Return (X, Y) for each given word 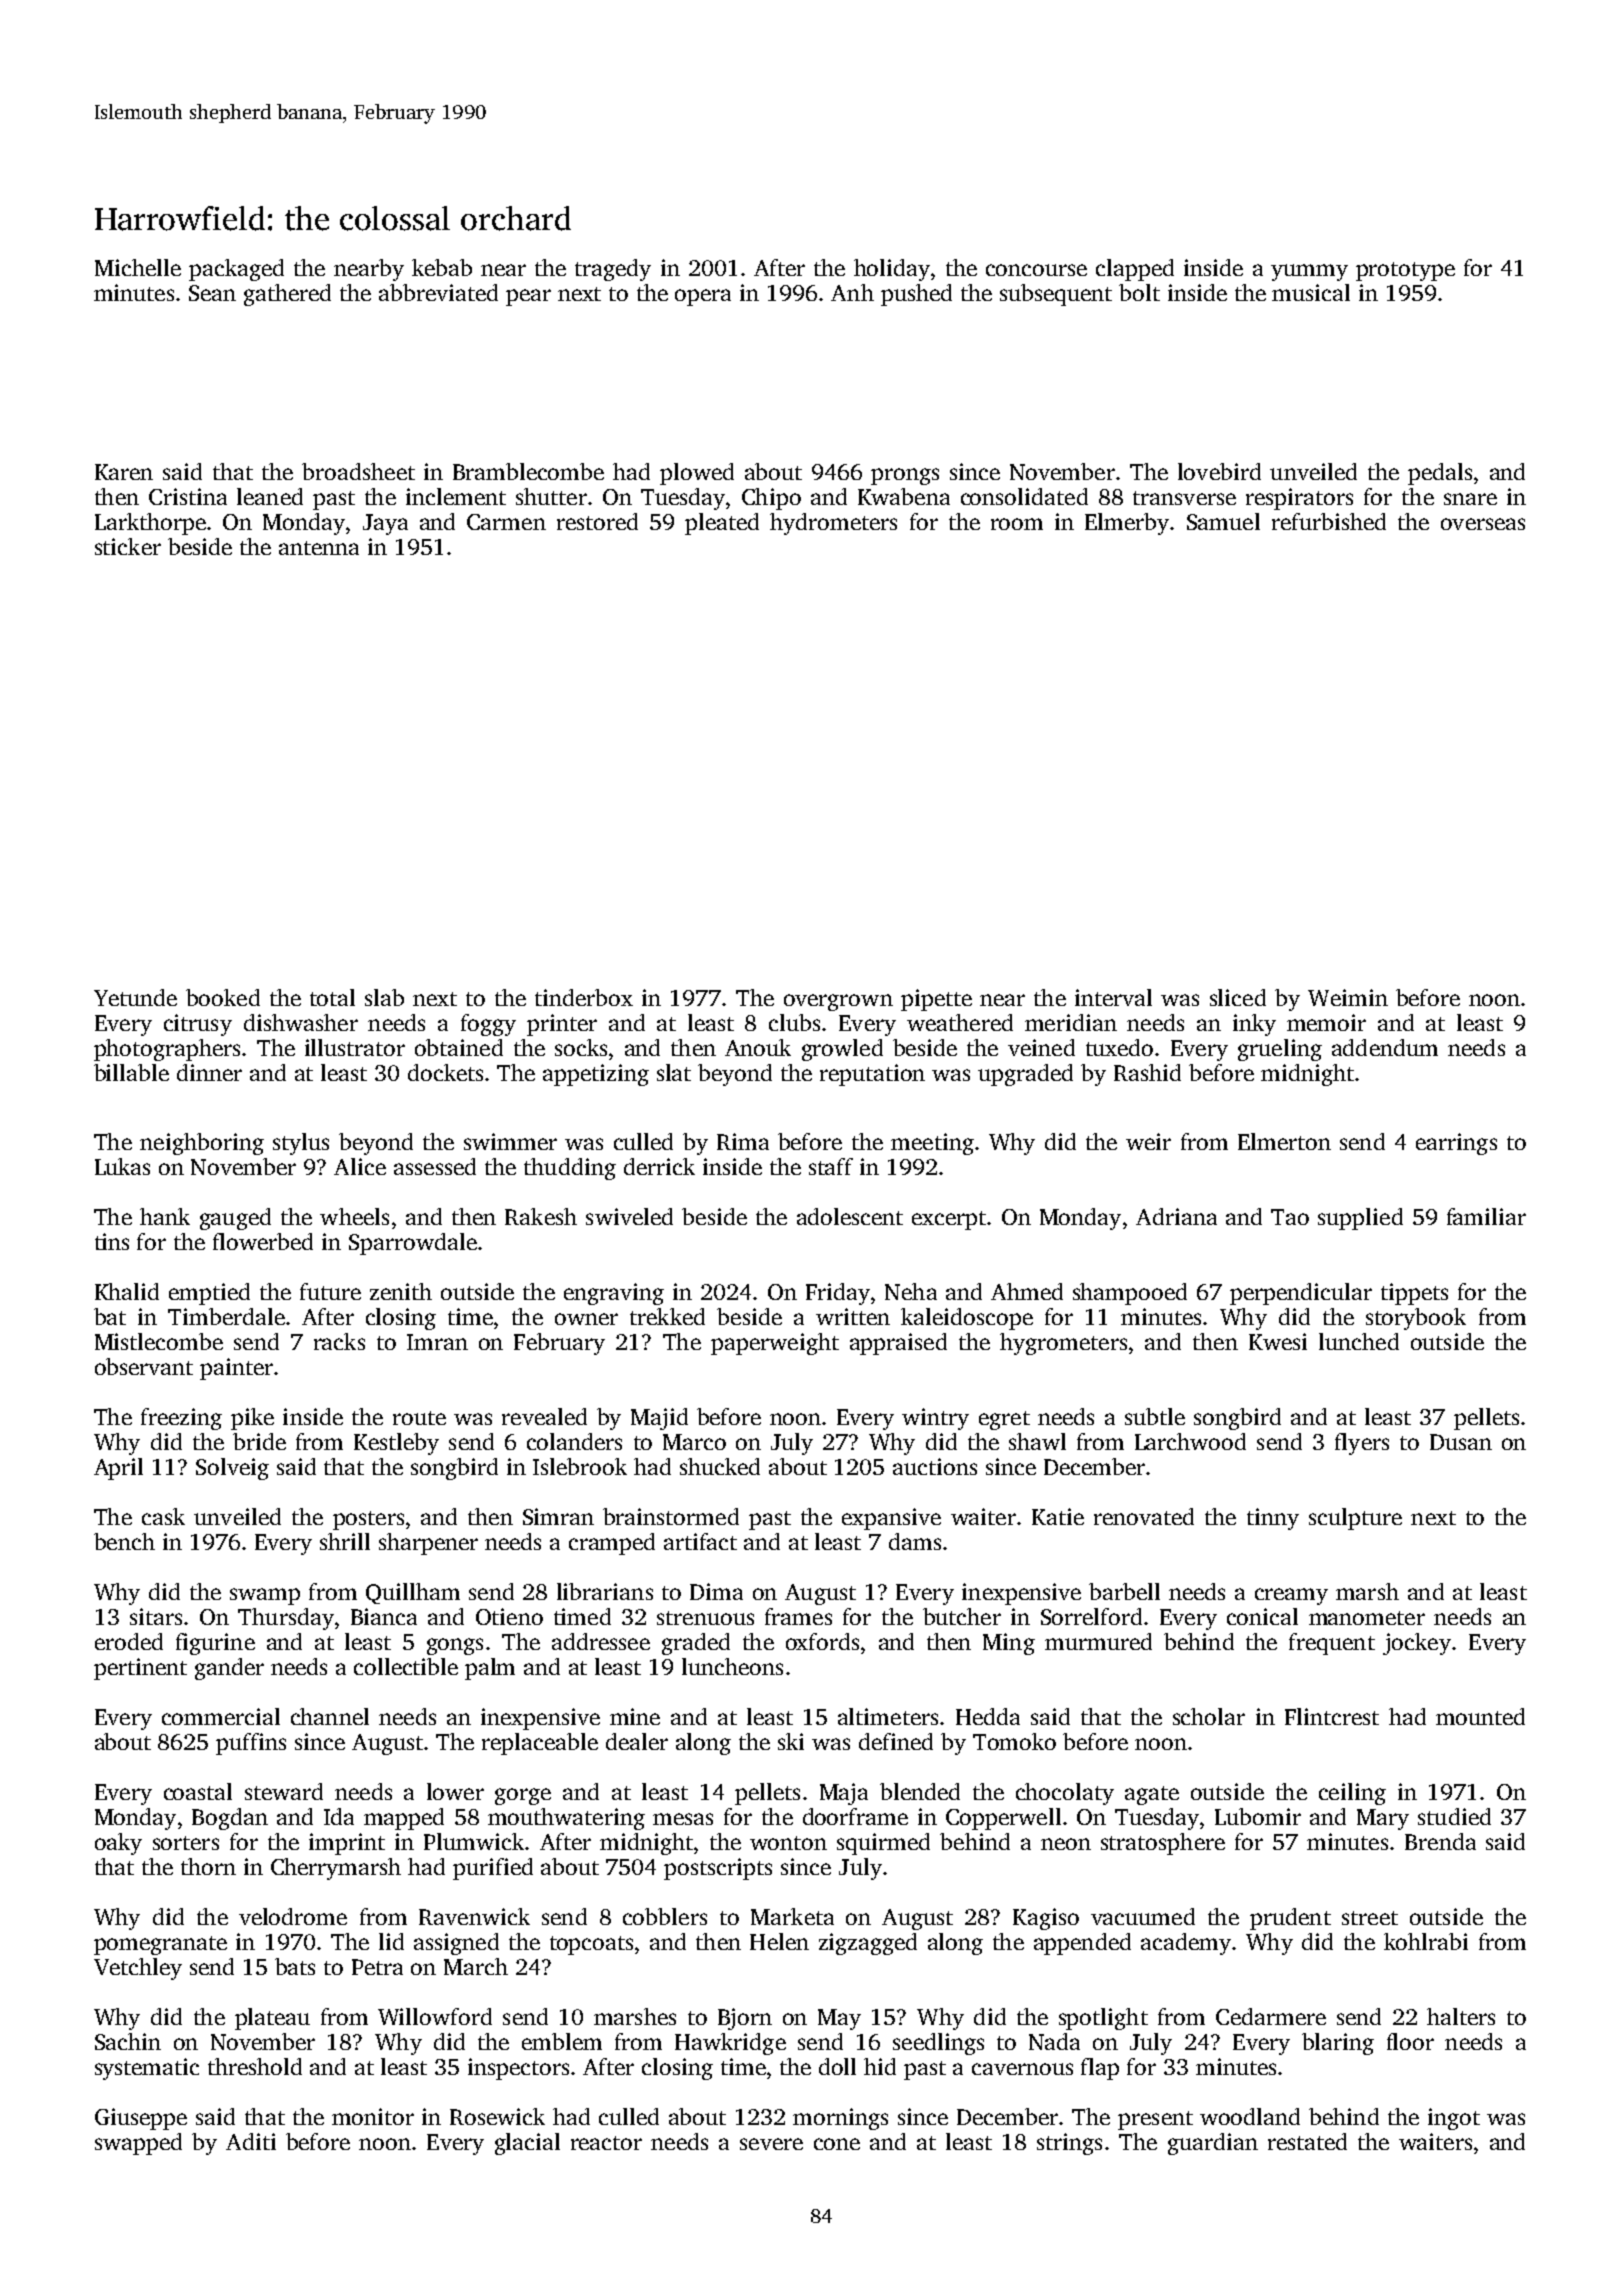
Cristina (188, 496)
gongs (455, 1646)
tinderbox (584, 997)
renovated (1144, 1516)
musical (1311, 292)
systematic (147, 2069)
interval (1113, 997)
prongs (905, 476)
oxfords (822, 1641)
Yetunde (135, 997)
